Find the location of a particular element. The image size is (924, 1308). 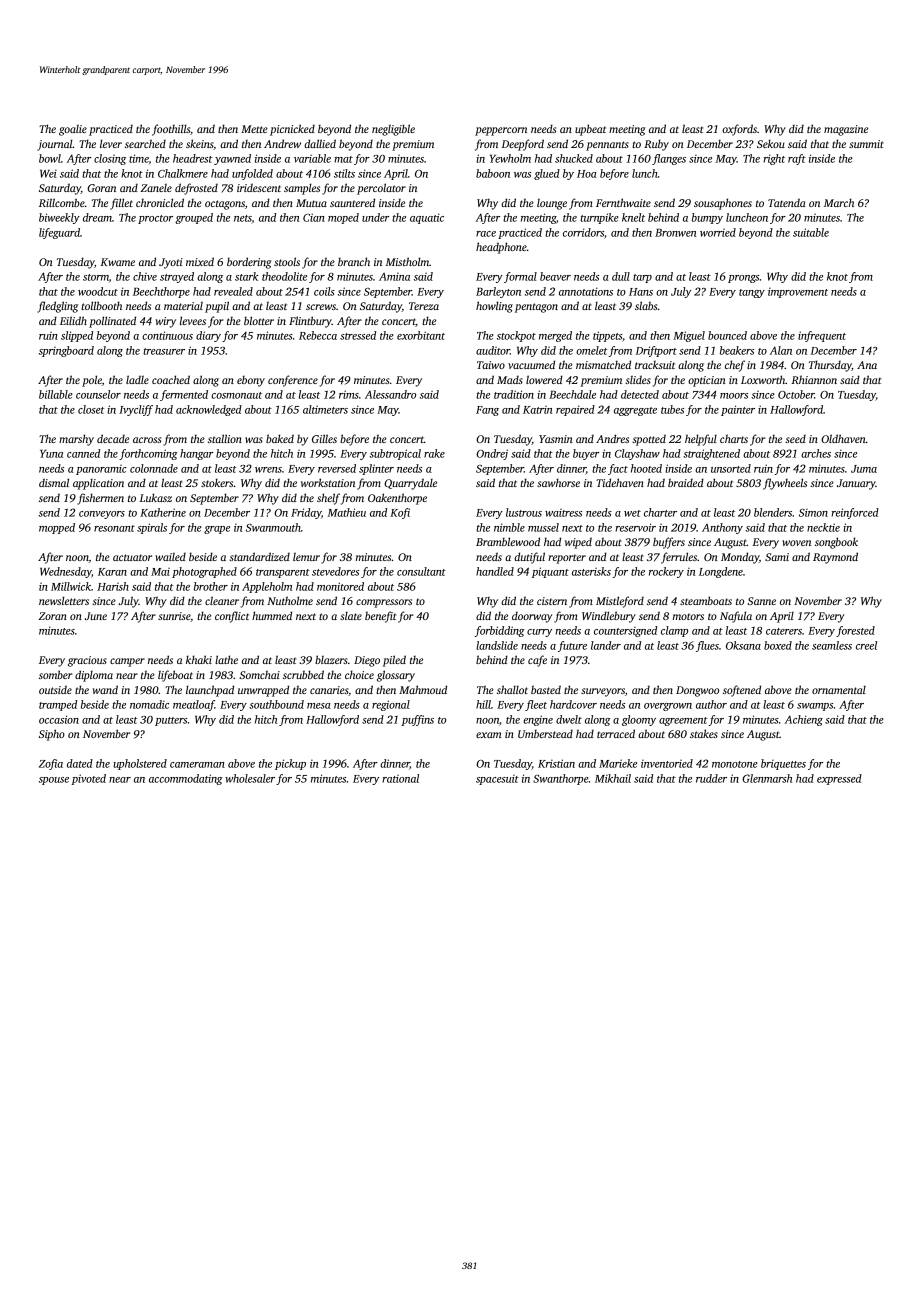

pickup is located at coordinates (290, 764).
